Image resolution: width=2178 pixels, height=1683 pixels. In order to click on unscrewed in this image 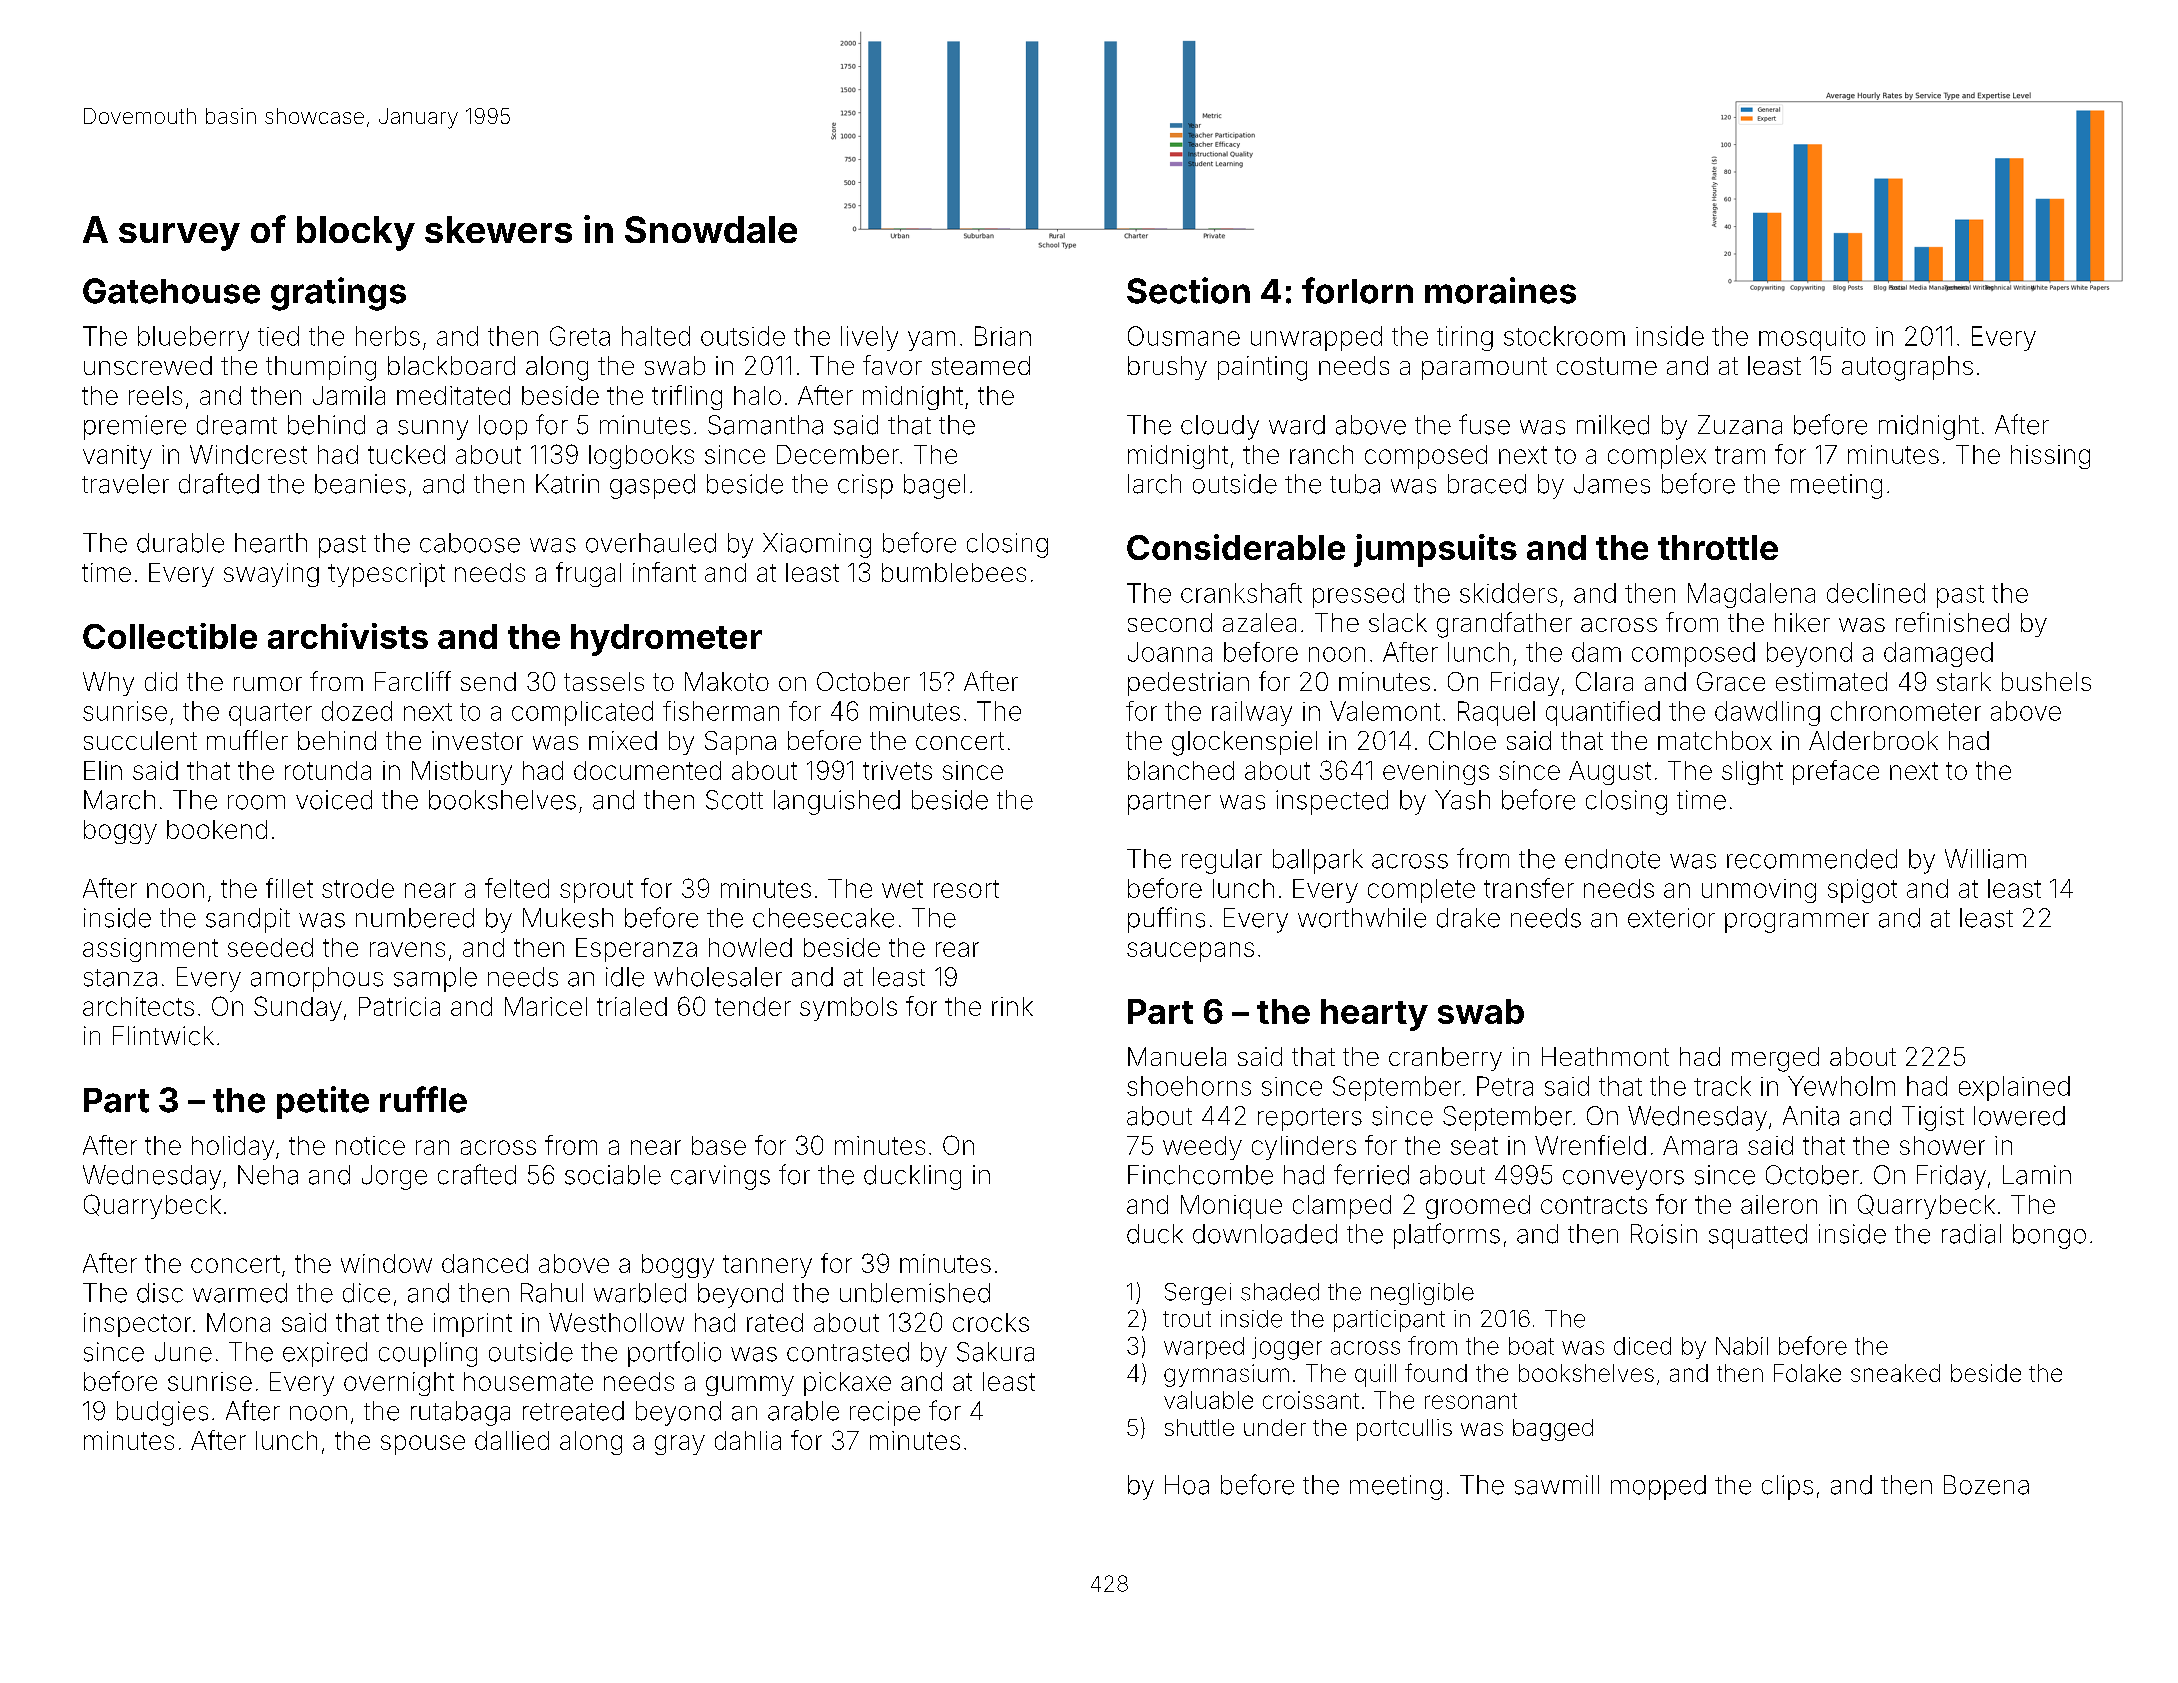, I will do `click(148, 365)`.
